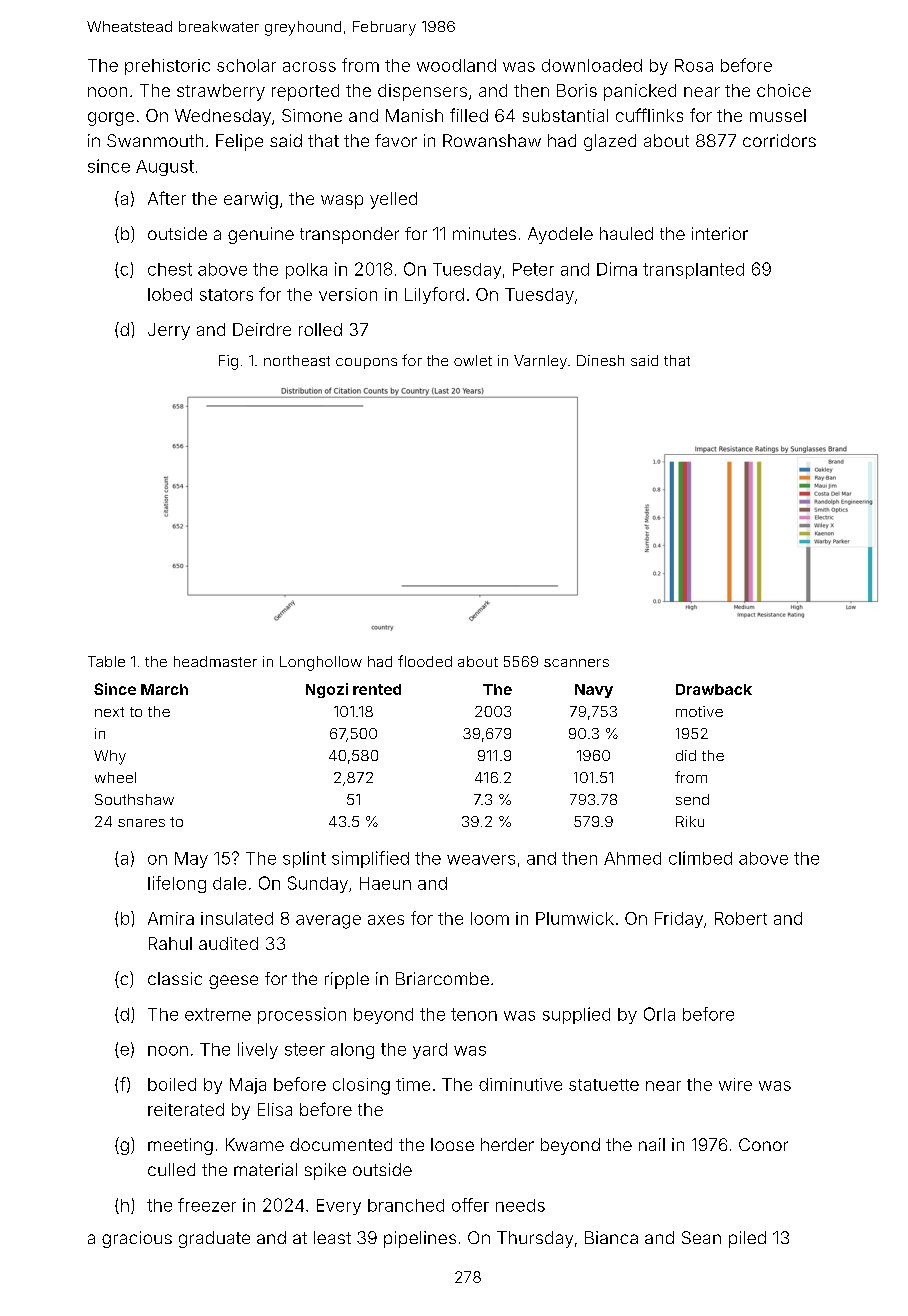  Describe the element at coordinates (207, 1205) in the image. I see `freezer` at that location.
